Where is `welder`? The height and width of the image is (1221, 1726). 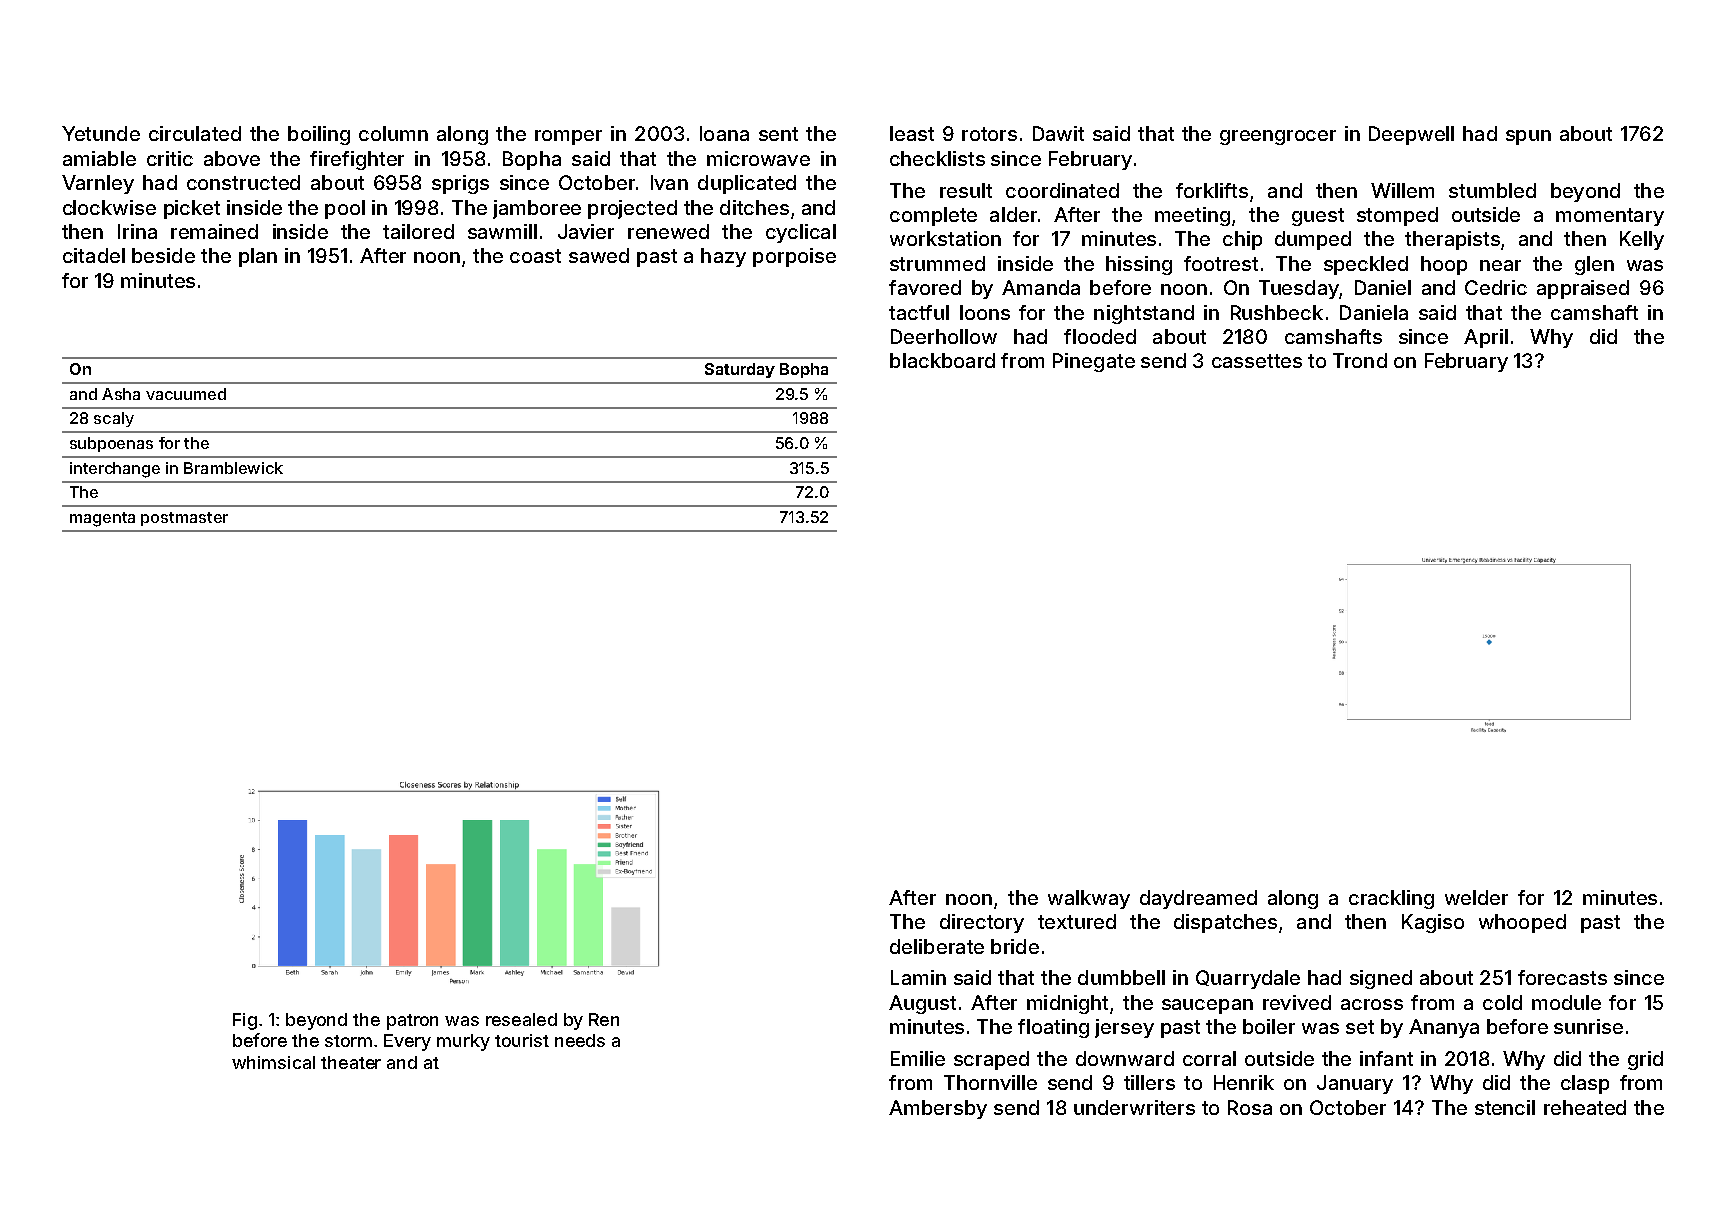 welder is located at coordinates (1476, 897).
